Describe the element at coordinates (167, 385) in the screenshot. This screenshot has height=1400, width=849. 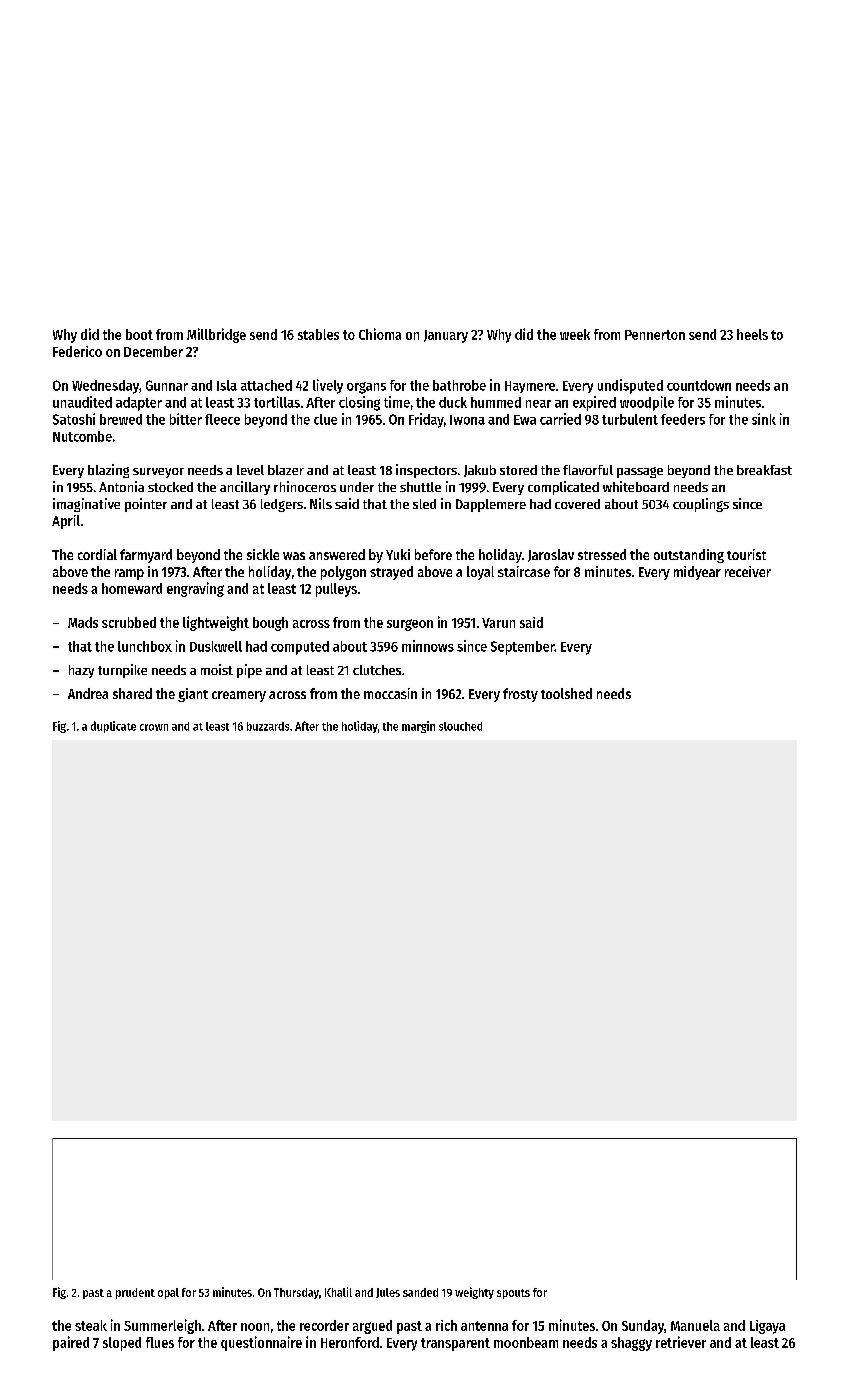
I see `Gunnar` at that location.
